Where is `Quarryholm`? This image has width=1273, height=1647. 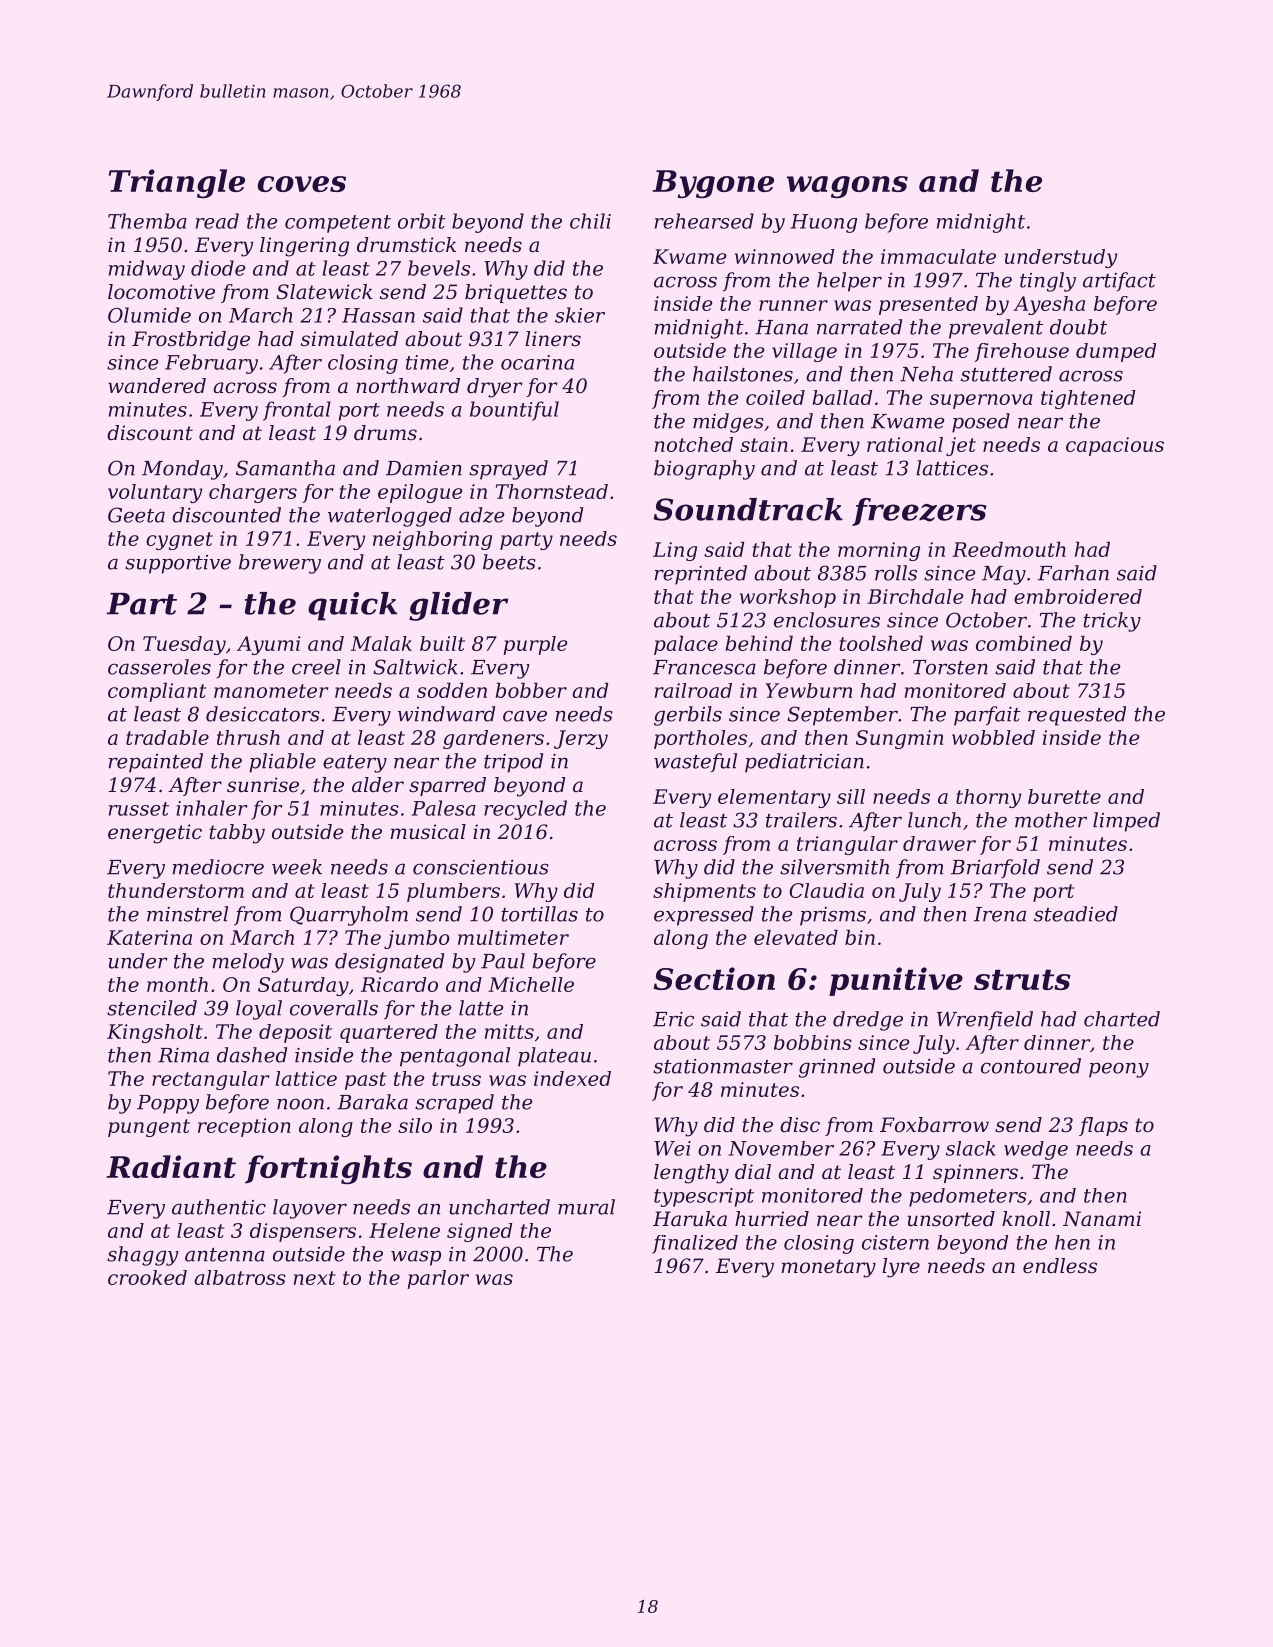
Quarryholm is located at coordinates (349, 916).
